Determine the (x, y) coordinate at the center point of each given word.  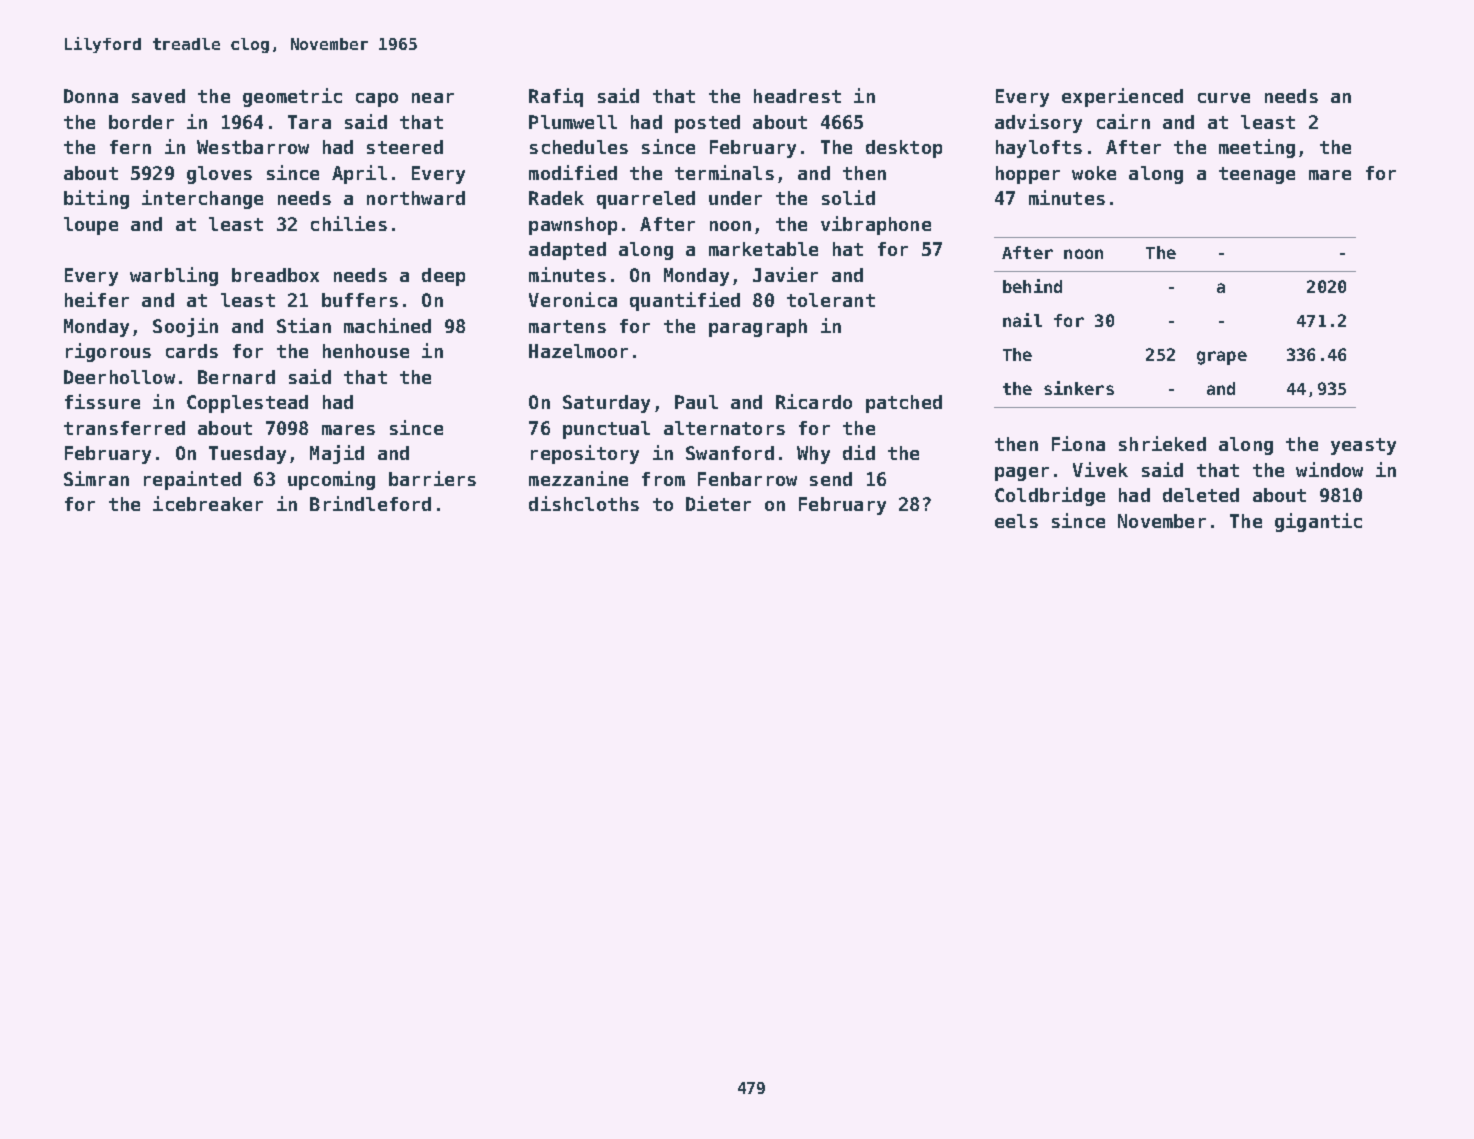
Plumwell (573, 122)
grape (1222, 358)
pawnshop (573, 226)
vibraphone (876, 225)
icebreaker (208, 503)
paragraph (758, 328)
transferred (124, 428)
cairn (1123, 121)
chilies (349, 223)
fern (130, 147)
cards (192, 351)
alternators (724, 428)
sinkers (1079, 388)
